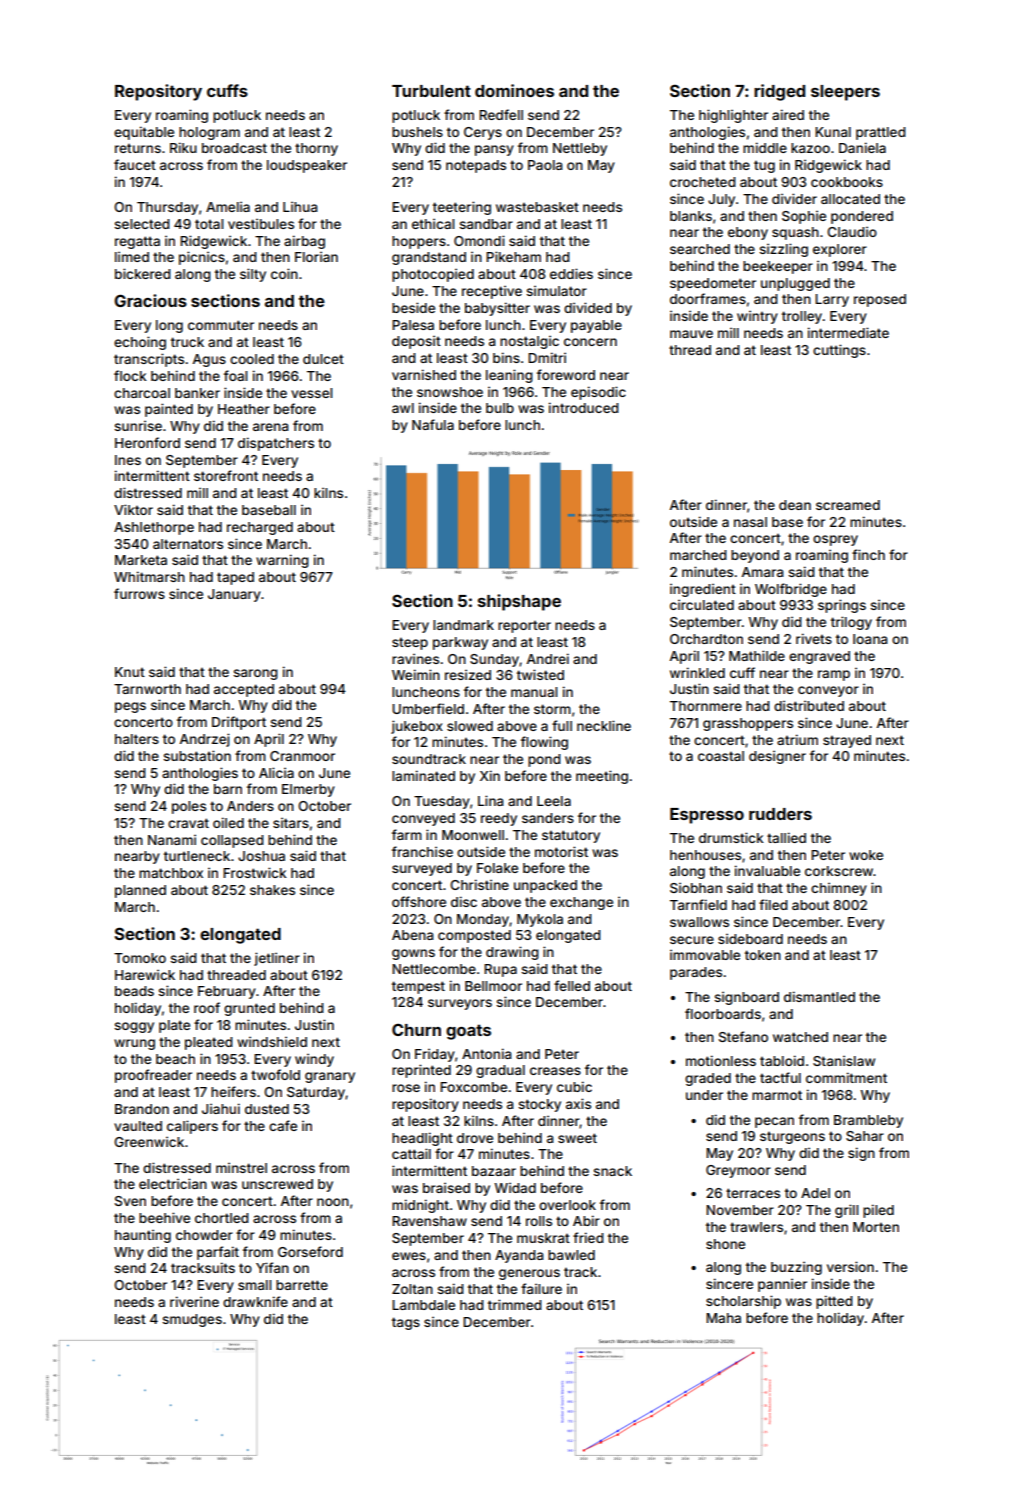 The width and height of the page is (1026, 1485). I want to click on silty, so click(253, 275).
